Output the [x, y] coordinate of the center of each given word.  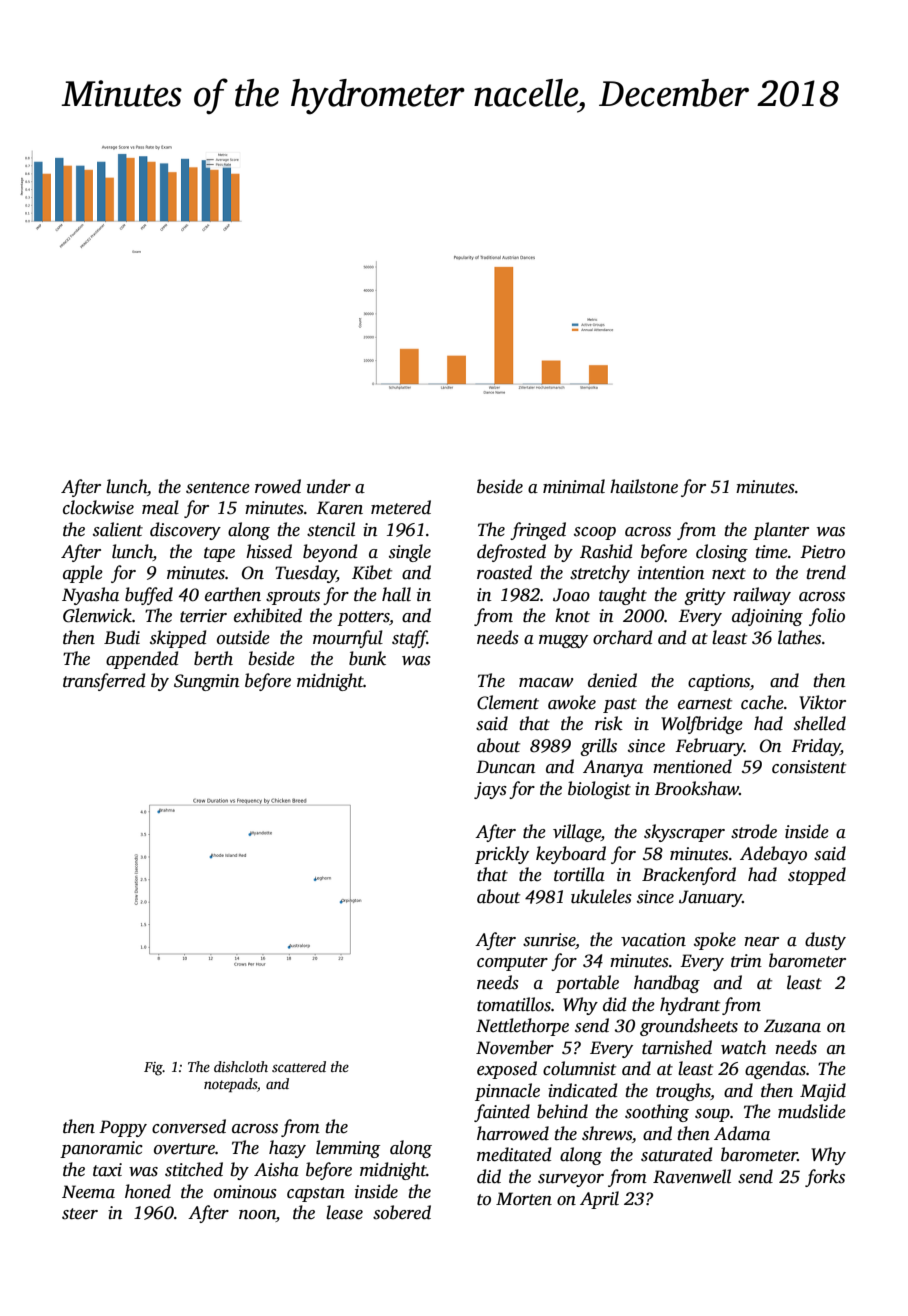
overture [184, 1149]
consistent [809, 767]
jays [490, 790]
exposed [507, 1070]
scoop [595, 533]
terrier [203, 616]
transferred [104, 682]
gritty [705, 596]
